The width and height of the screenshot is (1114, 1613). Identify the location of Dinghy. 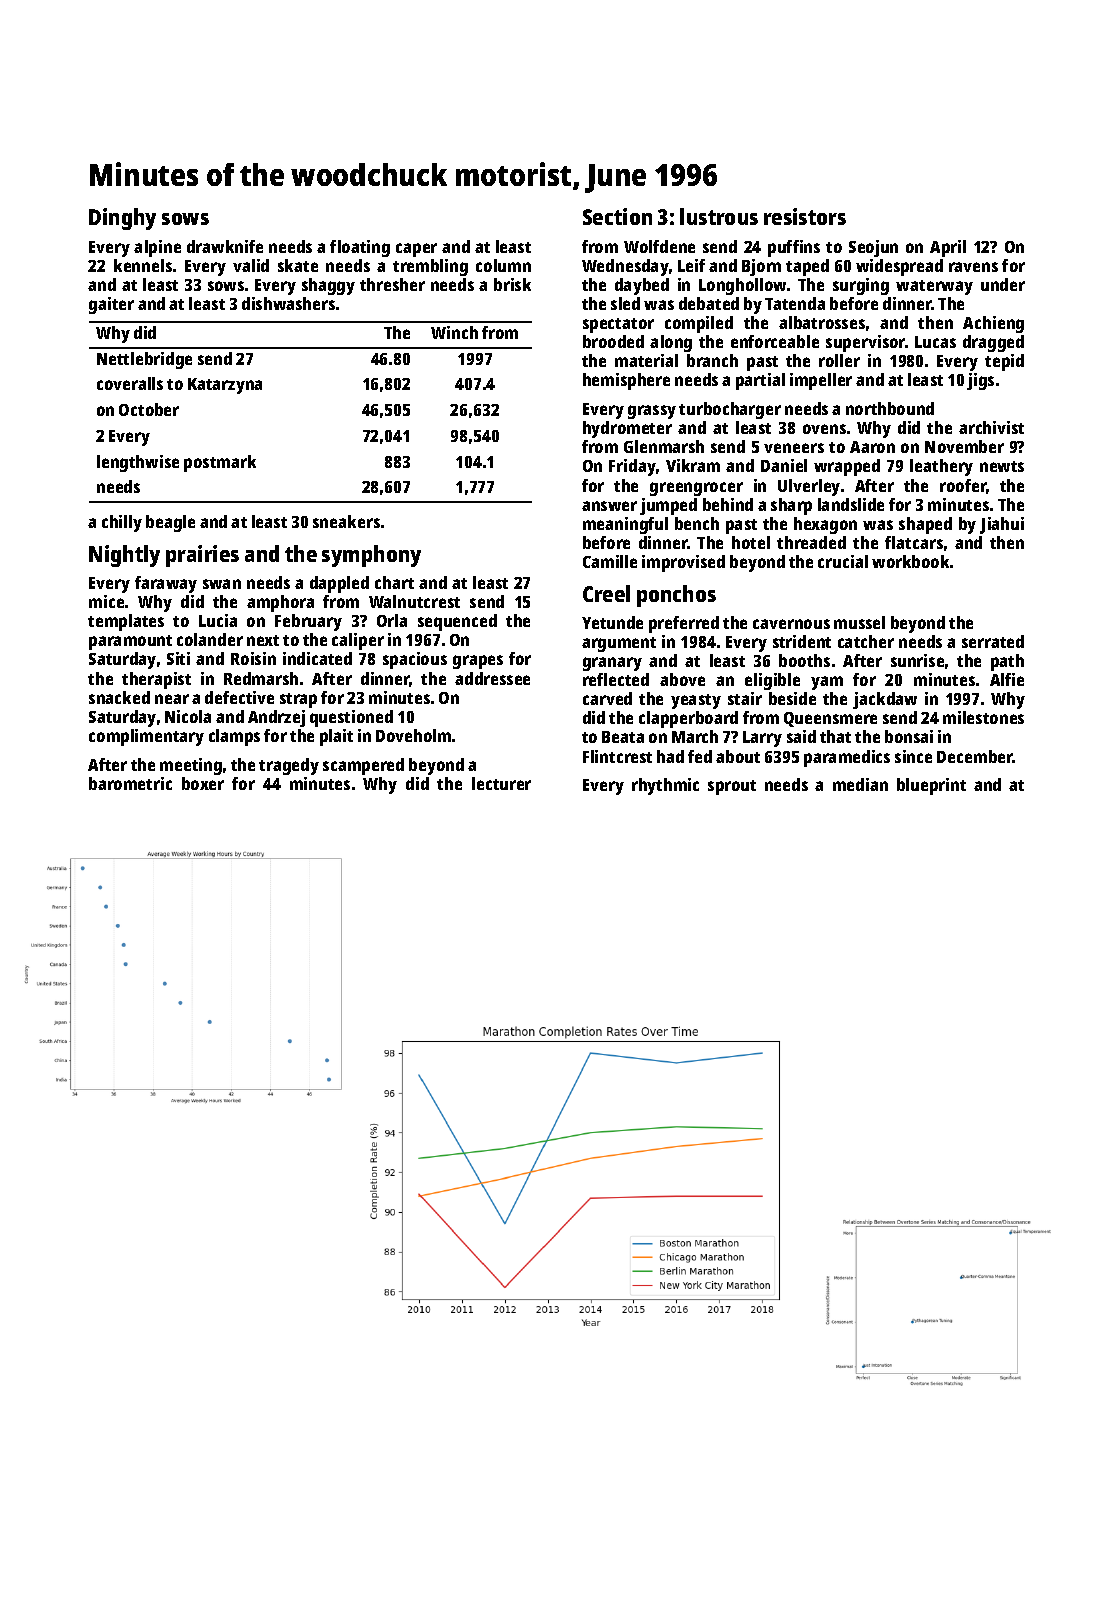
(122, 219).
